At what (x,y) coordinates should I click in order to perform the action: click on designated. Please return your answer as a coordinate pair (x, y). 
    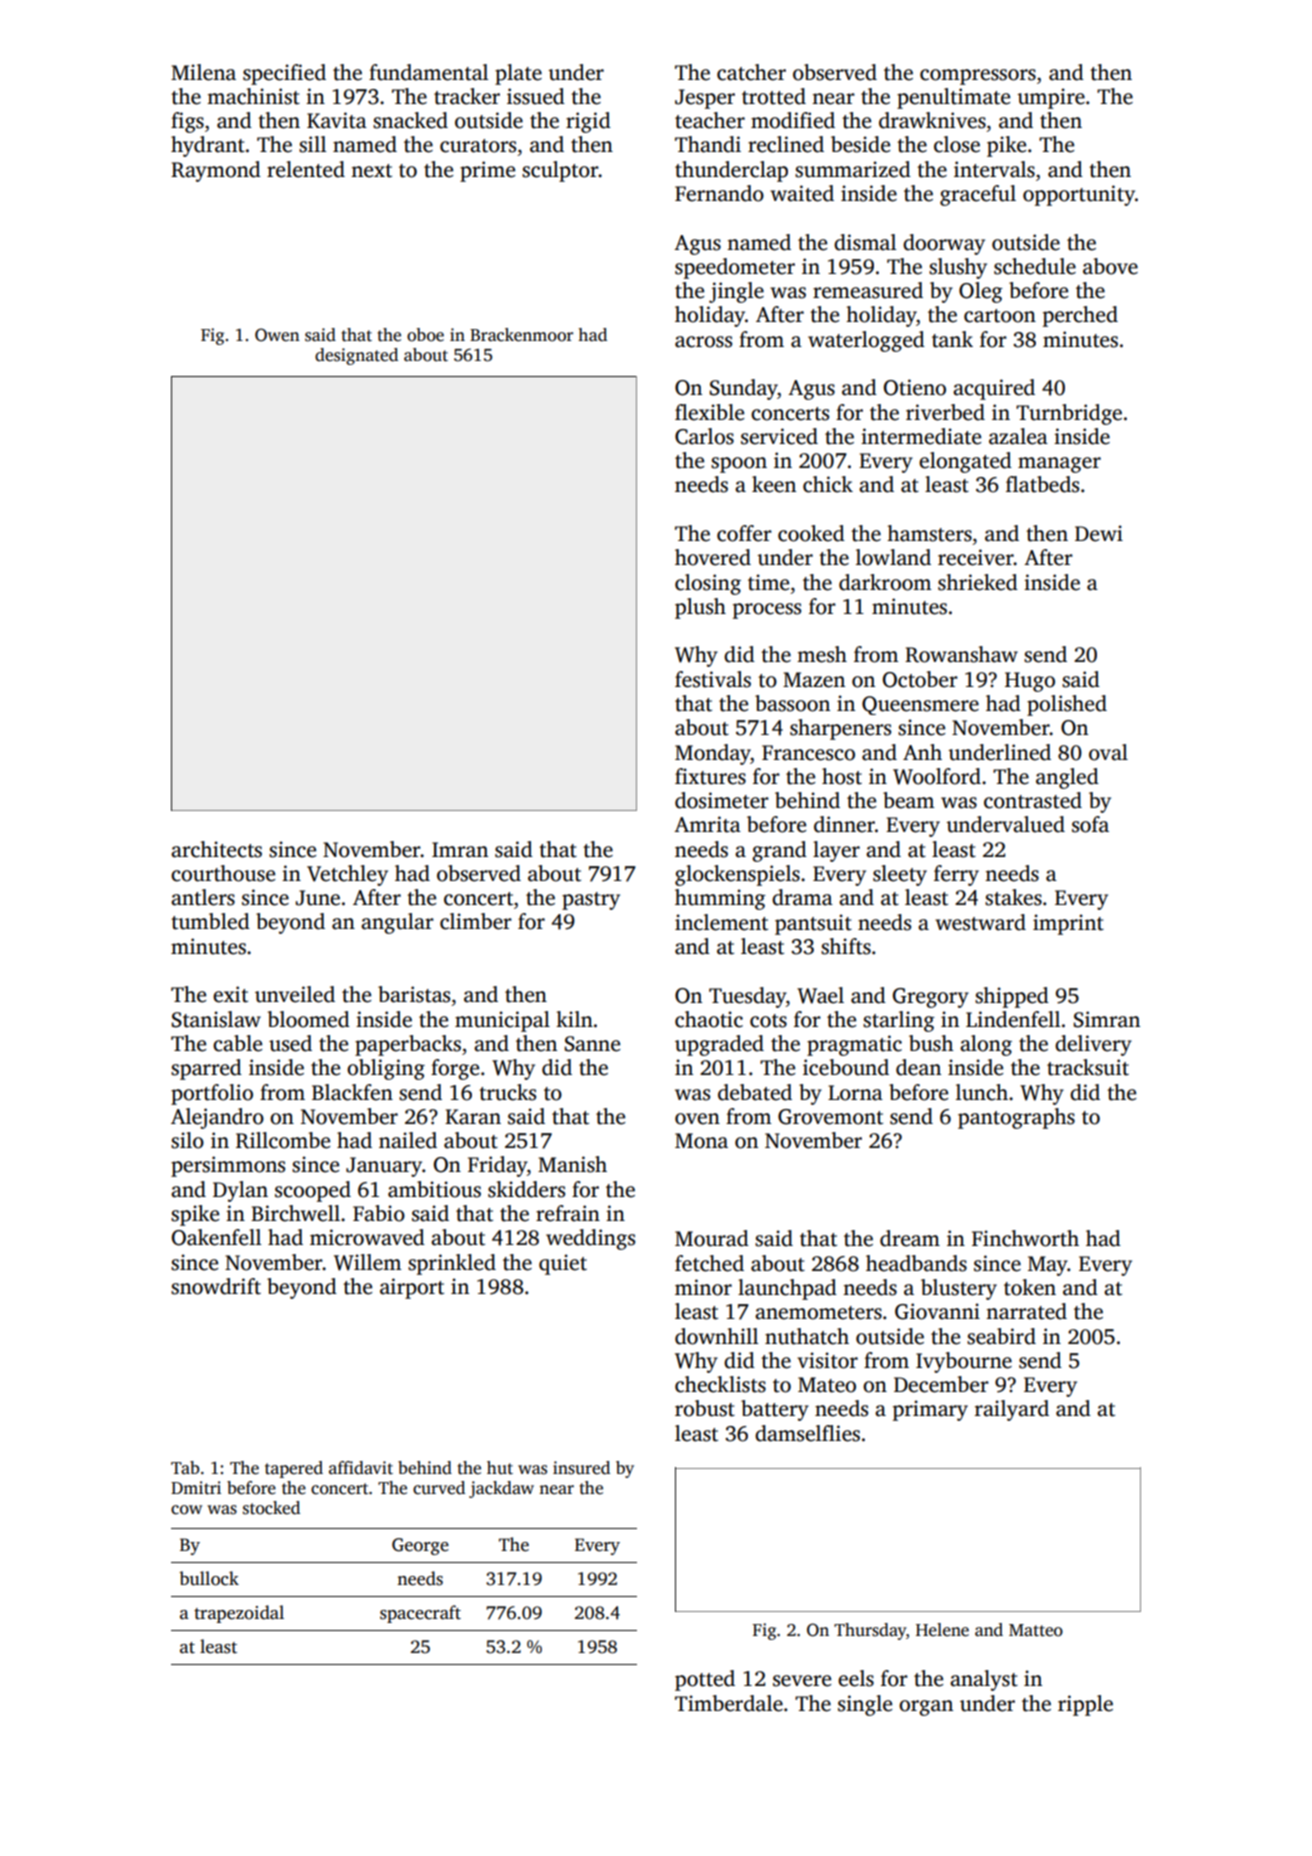
    Looking at the image, I should click on (356, 356).
